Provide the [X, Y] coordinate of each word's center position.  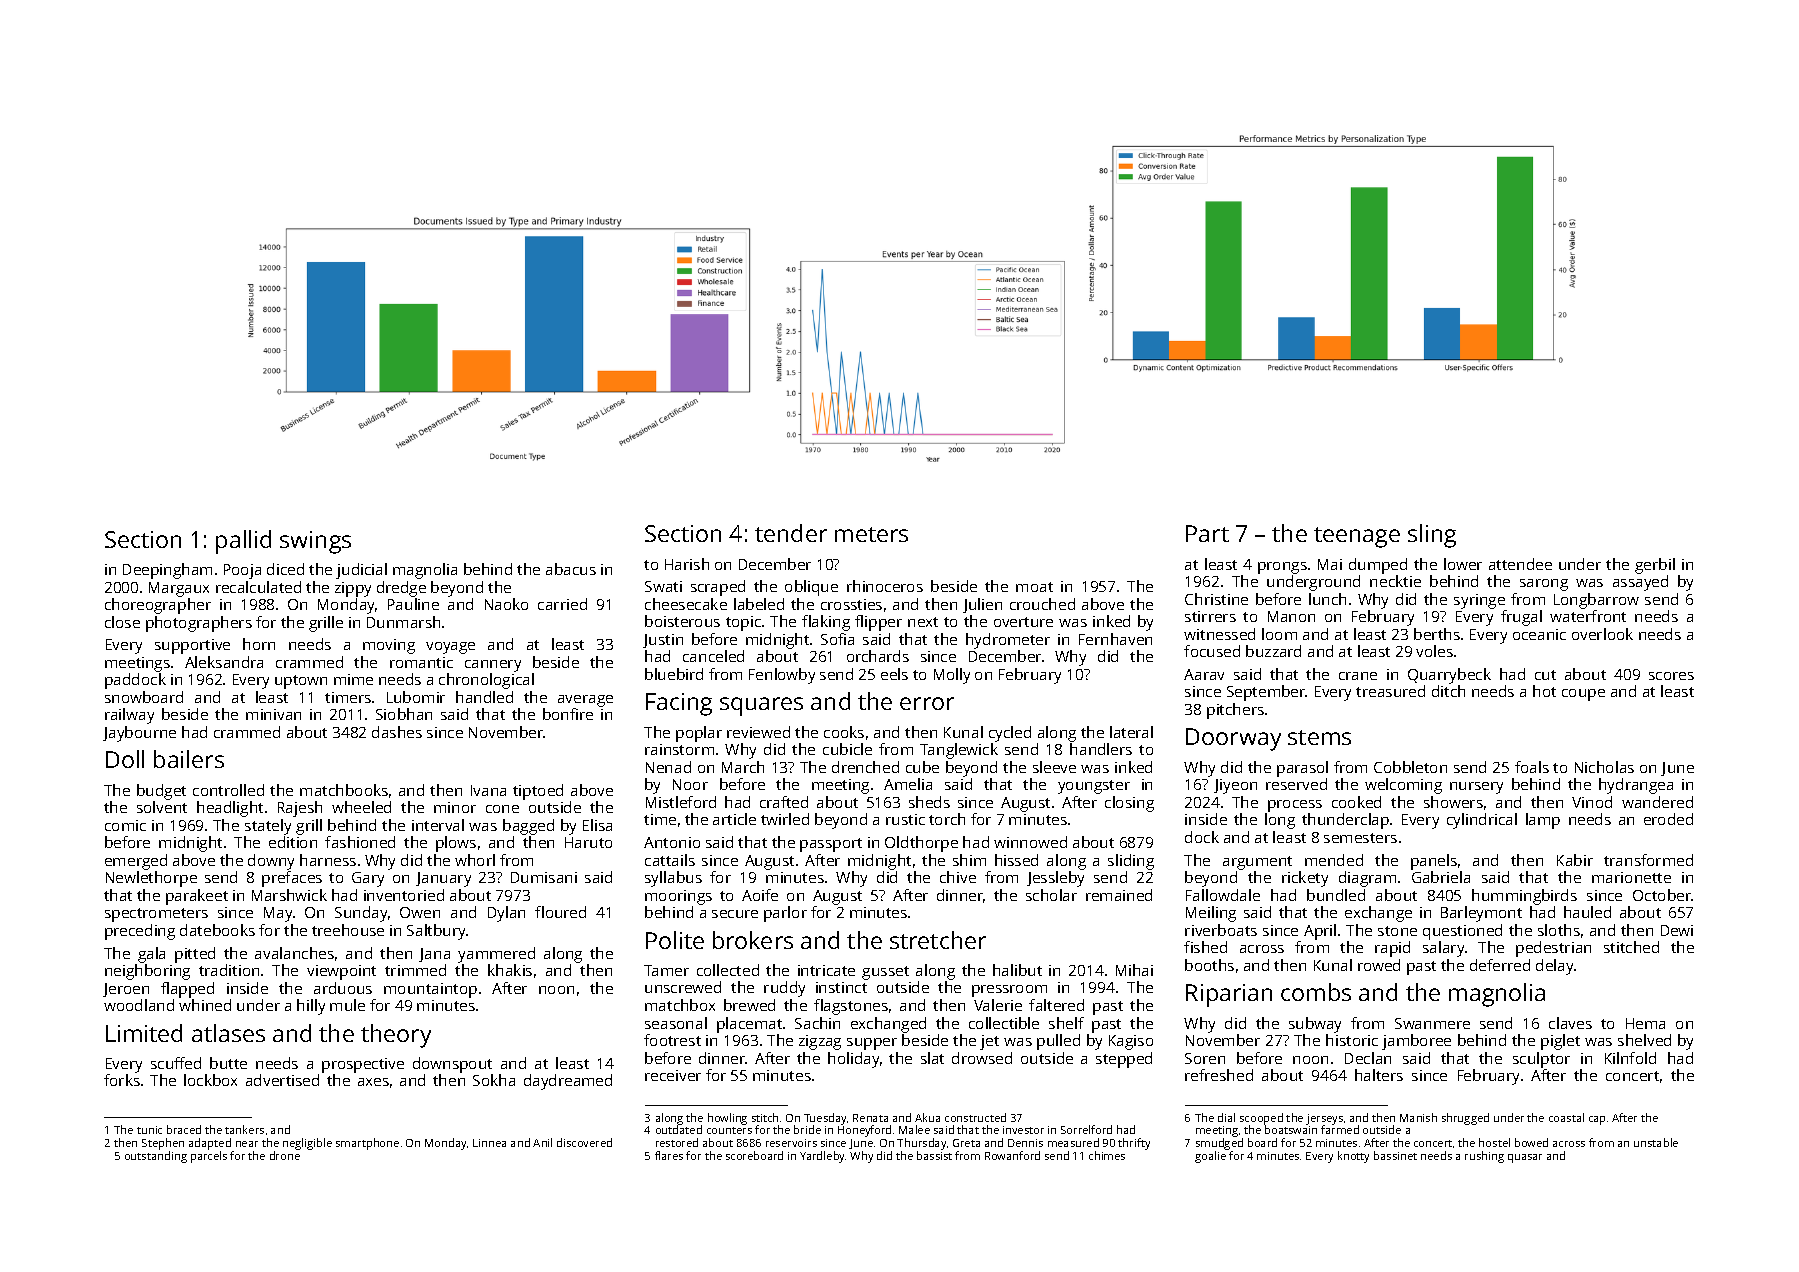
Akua [927, 1117]
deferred [1500, 965]
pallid [243, 542]
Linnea [489, 1143]
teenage [1357, 537]
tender [791, 533]
